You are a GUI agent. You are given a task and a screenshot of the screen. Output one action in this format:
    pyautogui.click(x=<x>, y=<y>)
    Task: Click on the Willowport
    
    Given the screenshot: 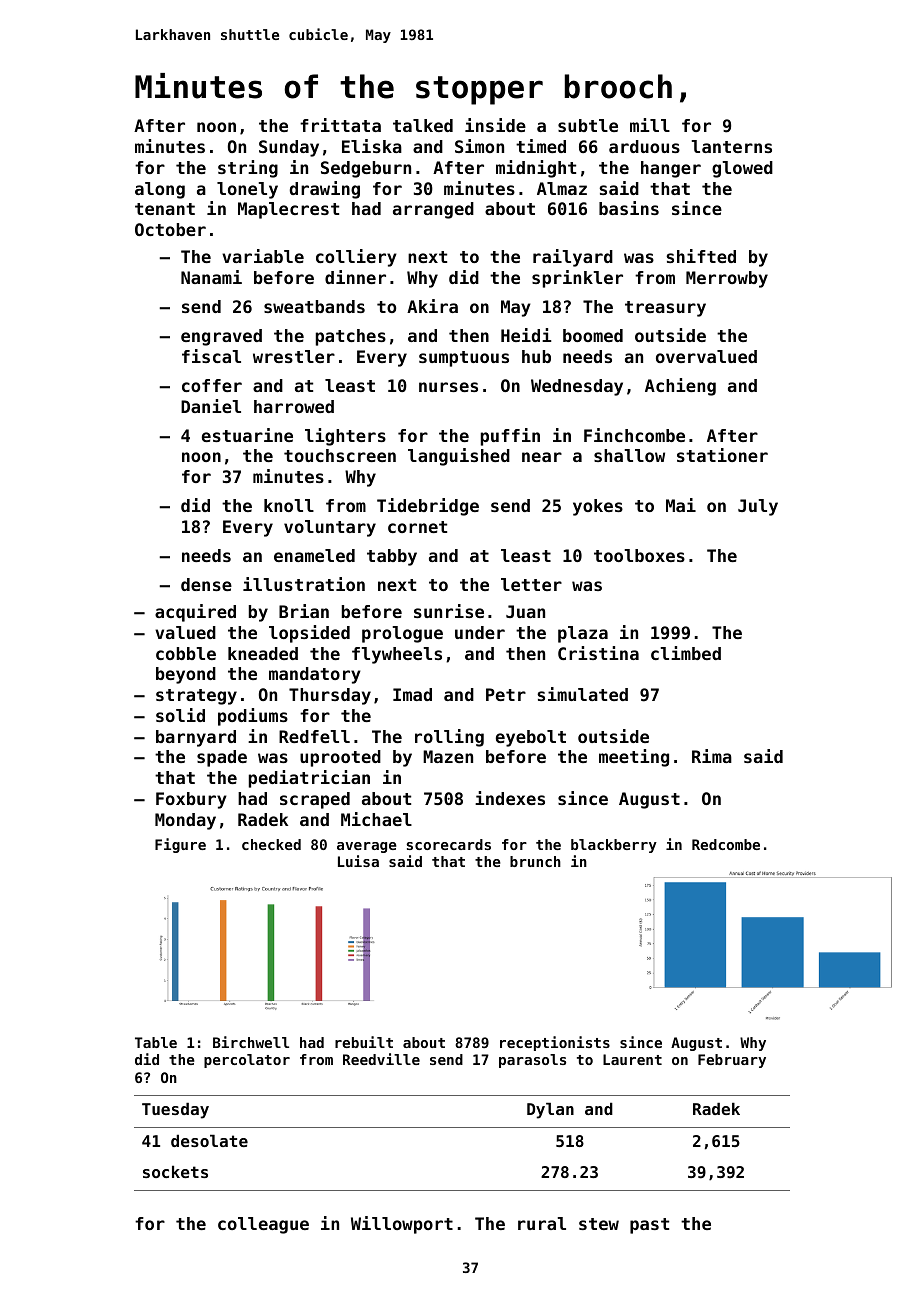 What is the action you would take?
    pyautogui.click(x=402, y=1225)
